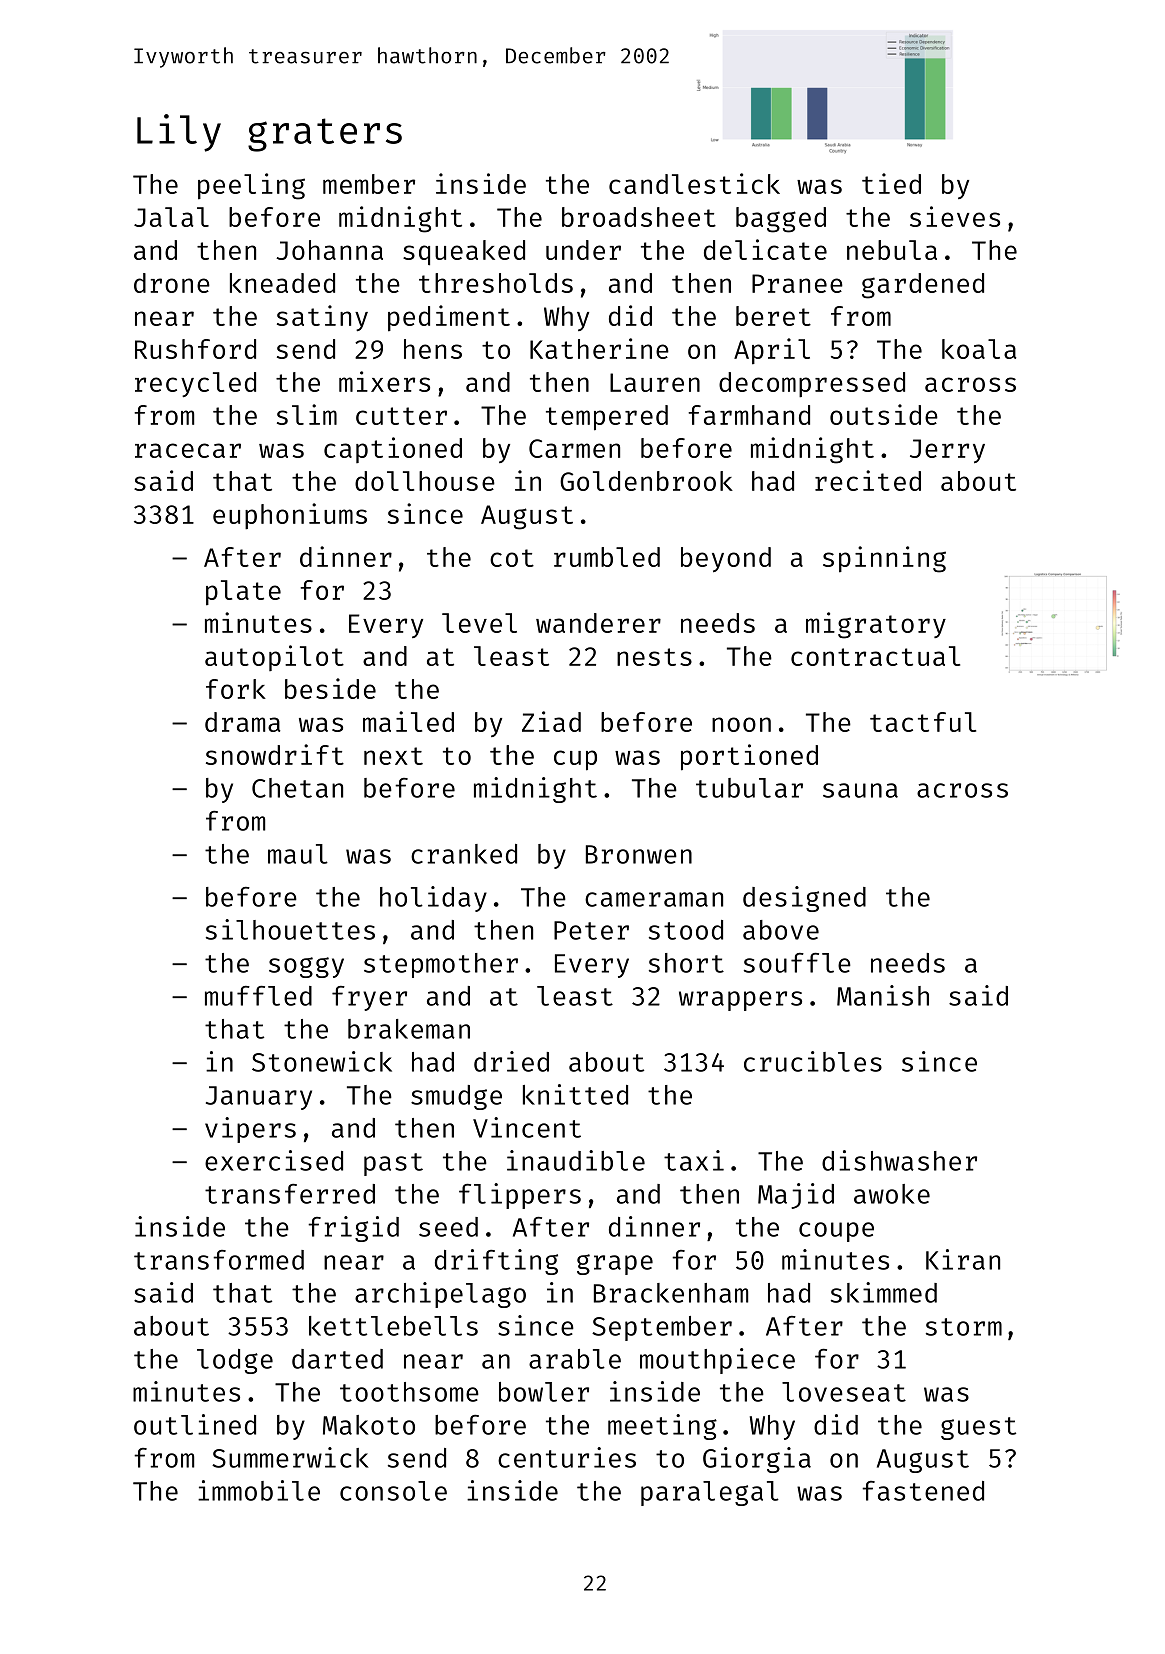  What do you see at coordinates (947, 451) in the document?
I see `Jerry` at bounding box center [947, 451].
